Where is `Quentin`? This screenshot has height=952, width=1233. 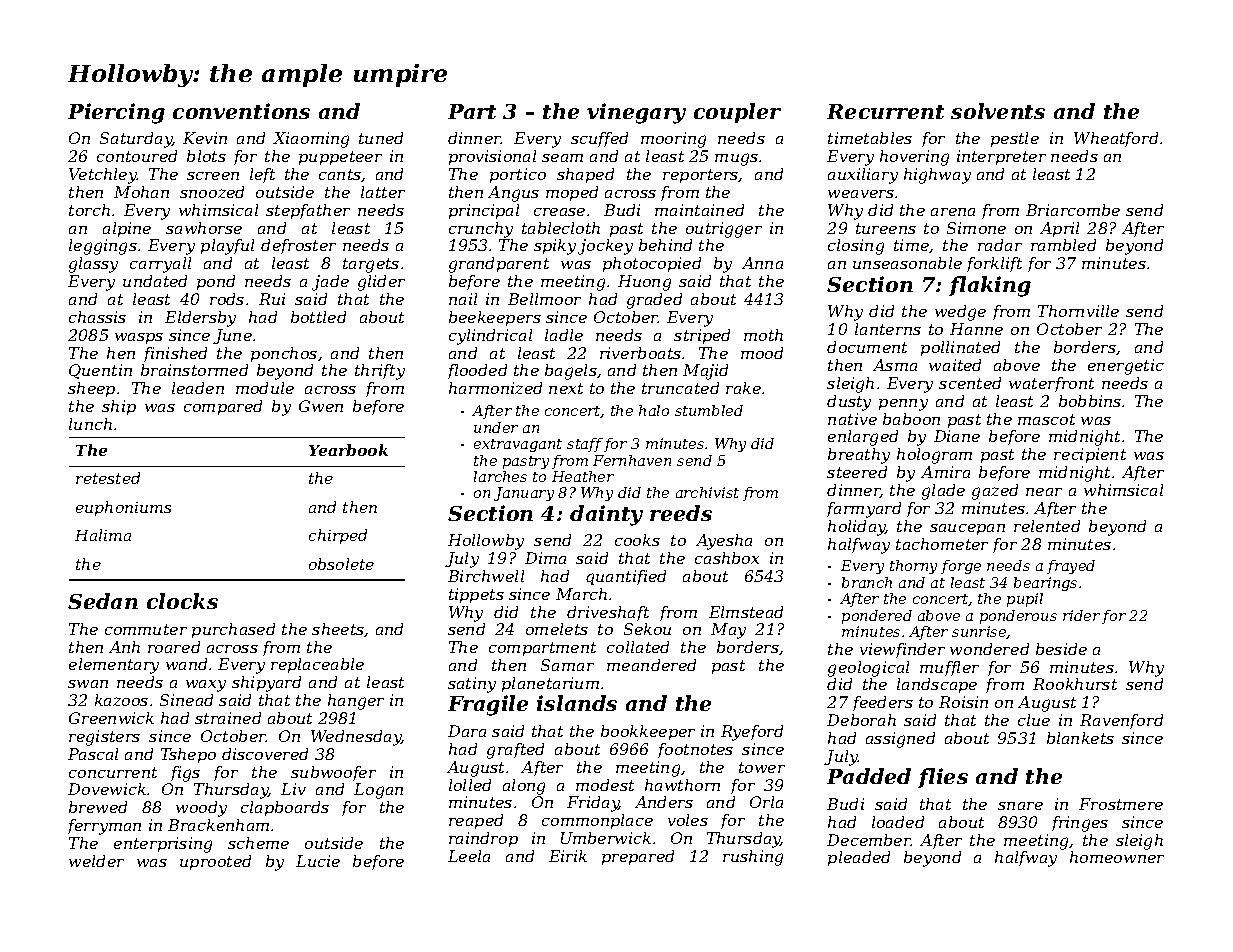 Quentin is located at coordinates (100, 371).
